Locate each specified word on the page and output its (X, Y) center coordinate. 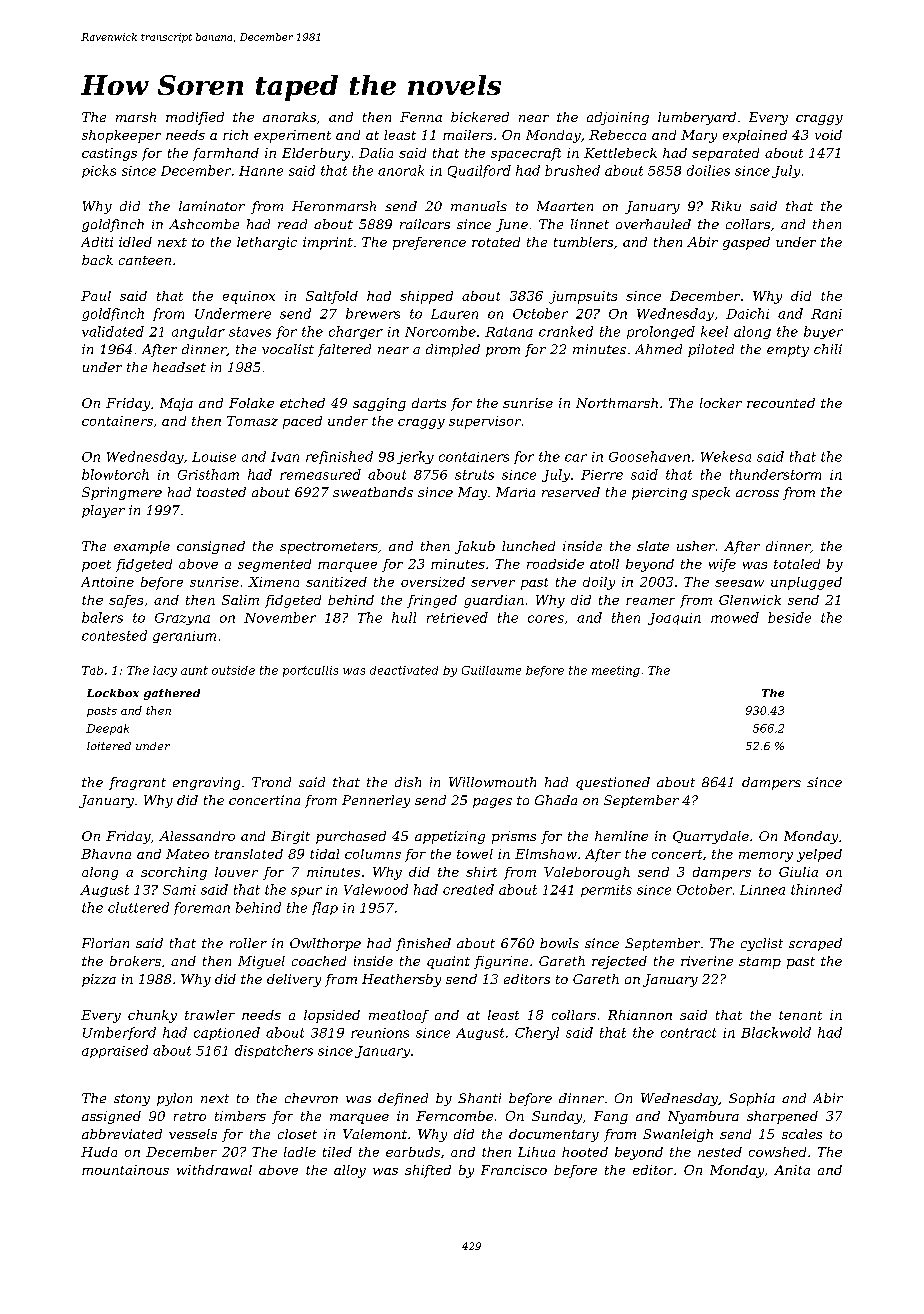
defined (403, 1099)
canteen (145, 260)
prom (503, 352)
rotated (496, 242)
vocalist (288, 349)
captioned (227, 1033)
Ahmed (658, 349)
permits (606, 891)
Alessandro (197, 836)
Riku (726, 206)
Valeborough (587, 873)
